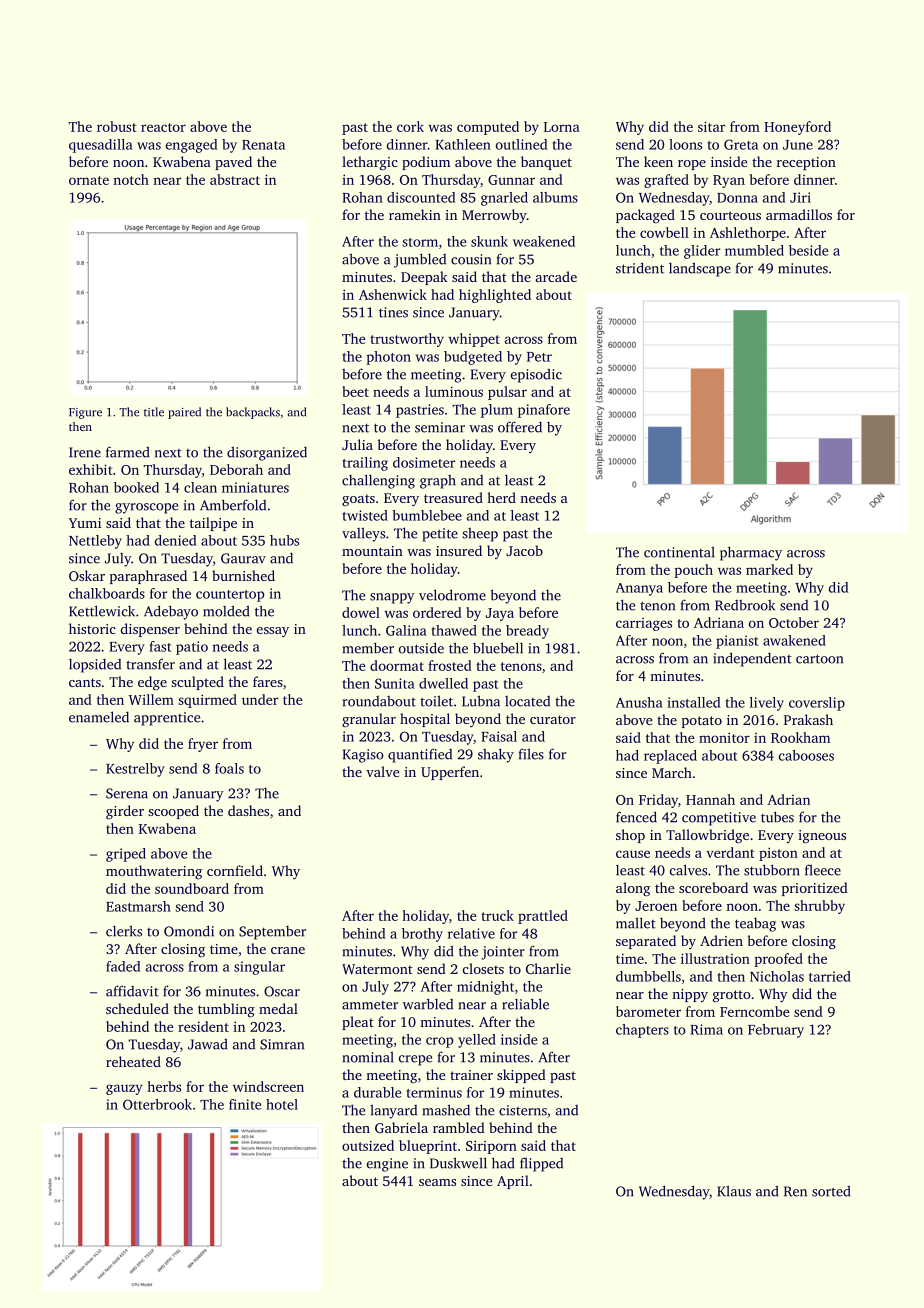 The image size is (924, 1308). What do you see at coordinates (474, 340) in the document?
I see `whippet` at bounding box center [474, 340].
